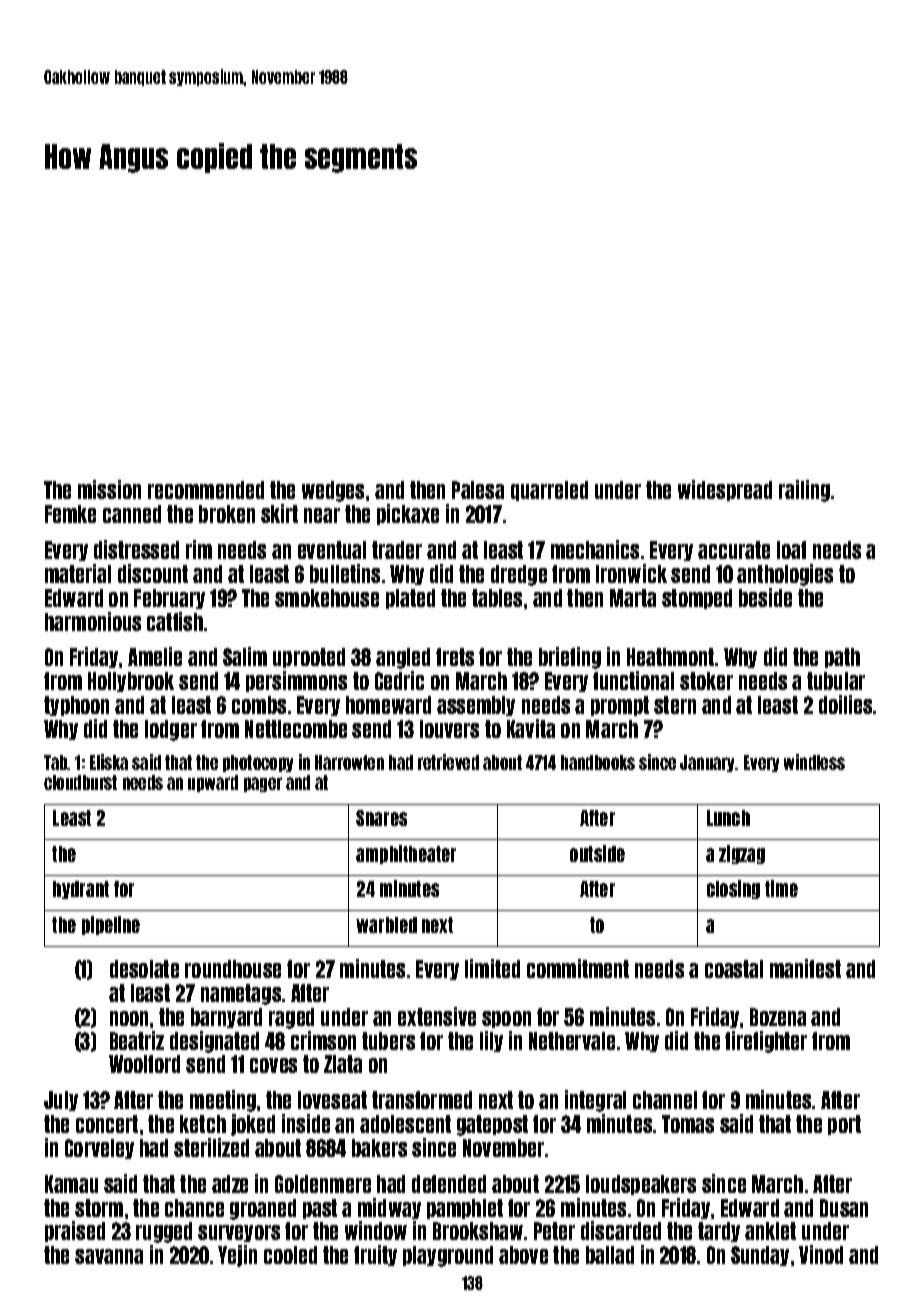 The width and height of the document is (924, 1314). Describe the element at coordinates (708, 763) in the document. I see `January` at that location.
